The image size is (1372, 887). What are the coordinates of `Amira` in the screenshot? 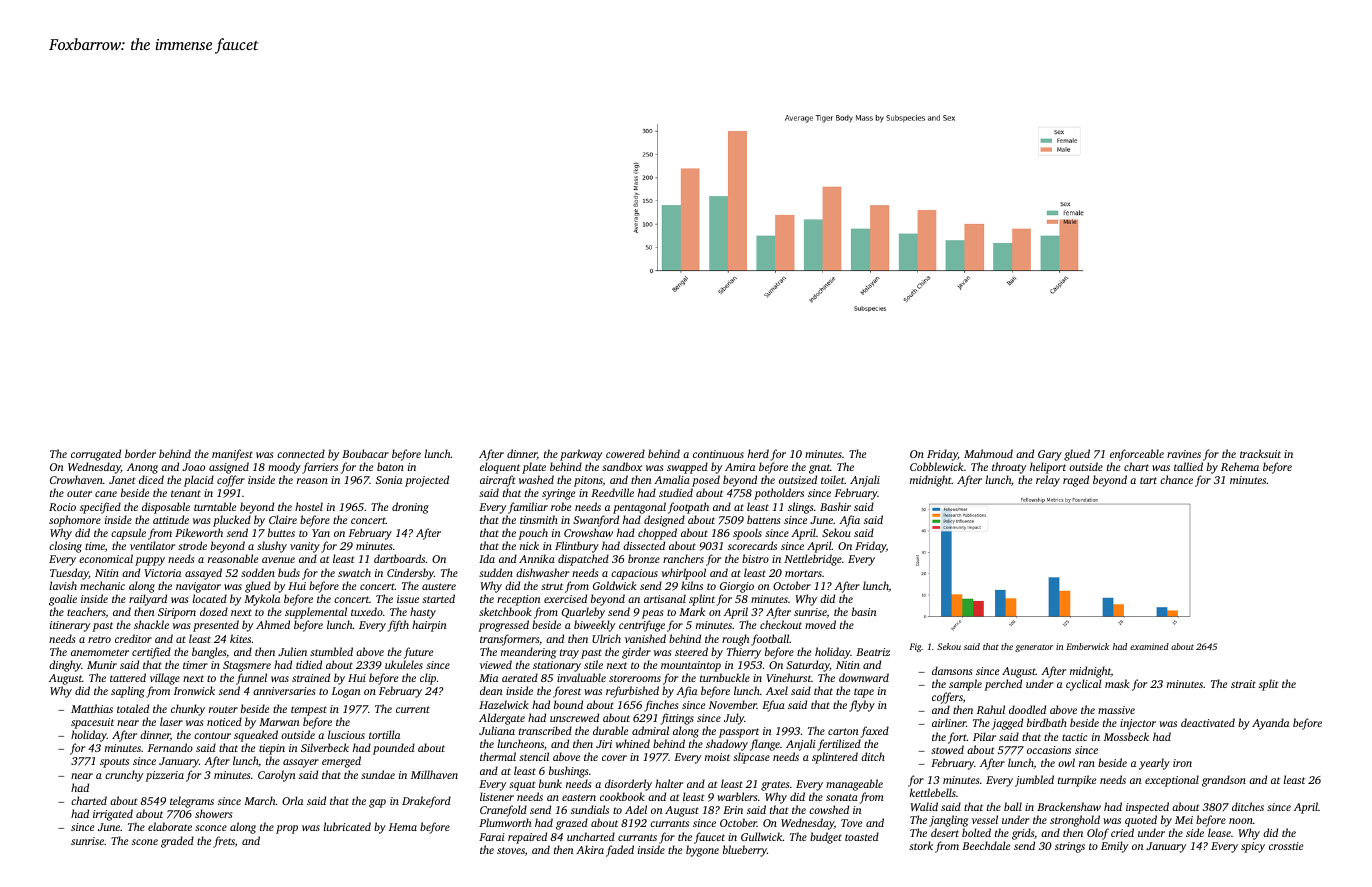 It's located at (740, 467).
